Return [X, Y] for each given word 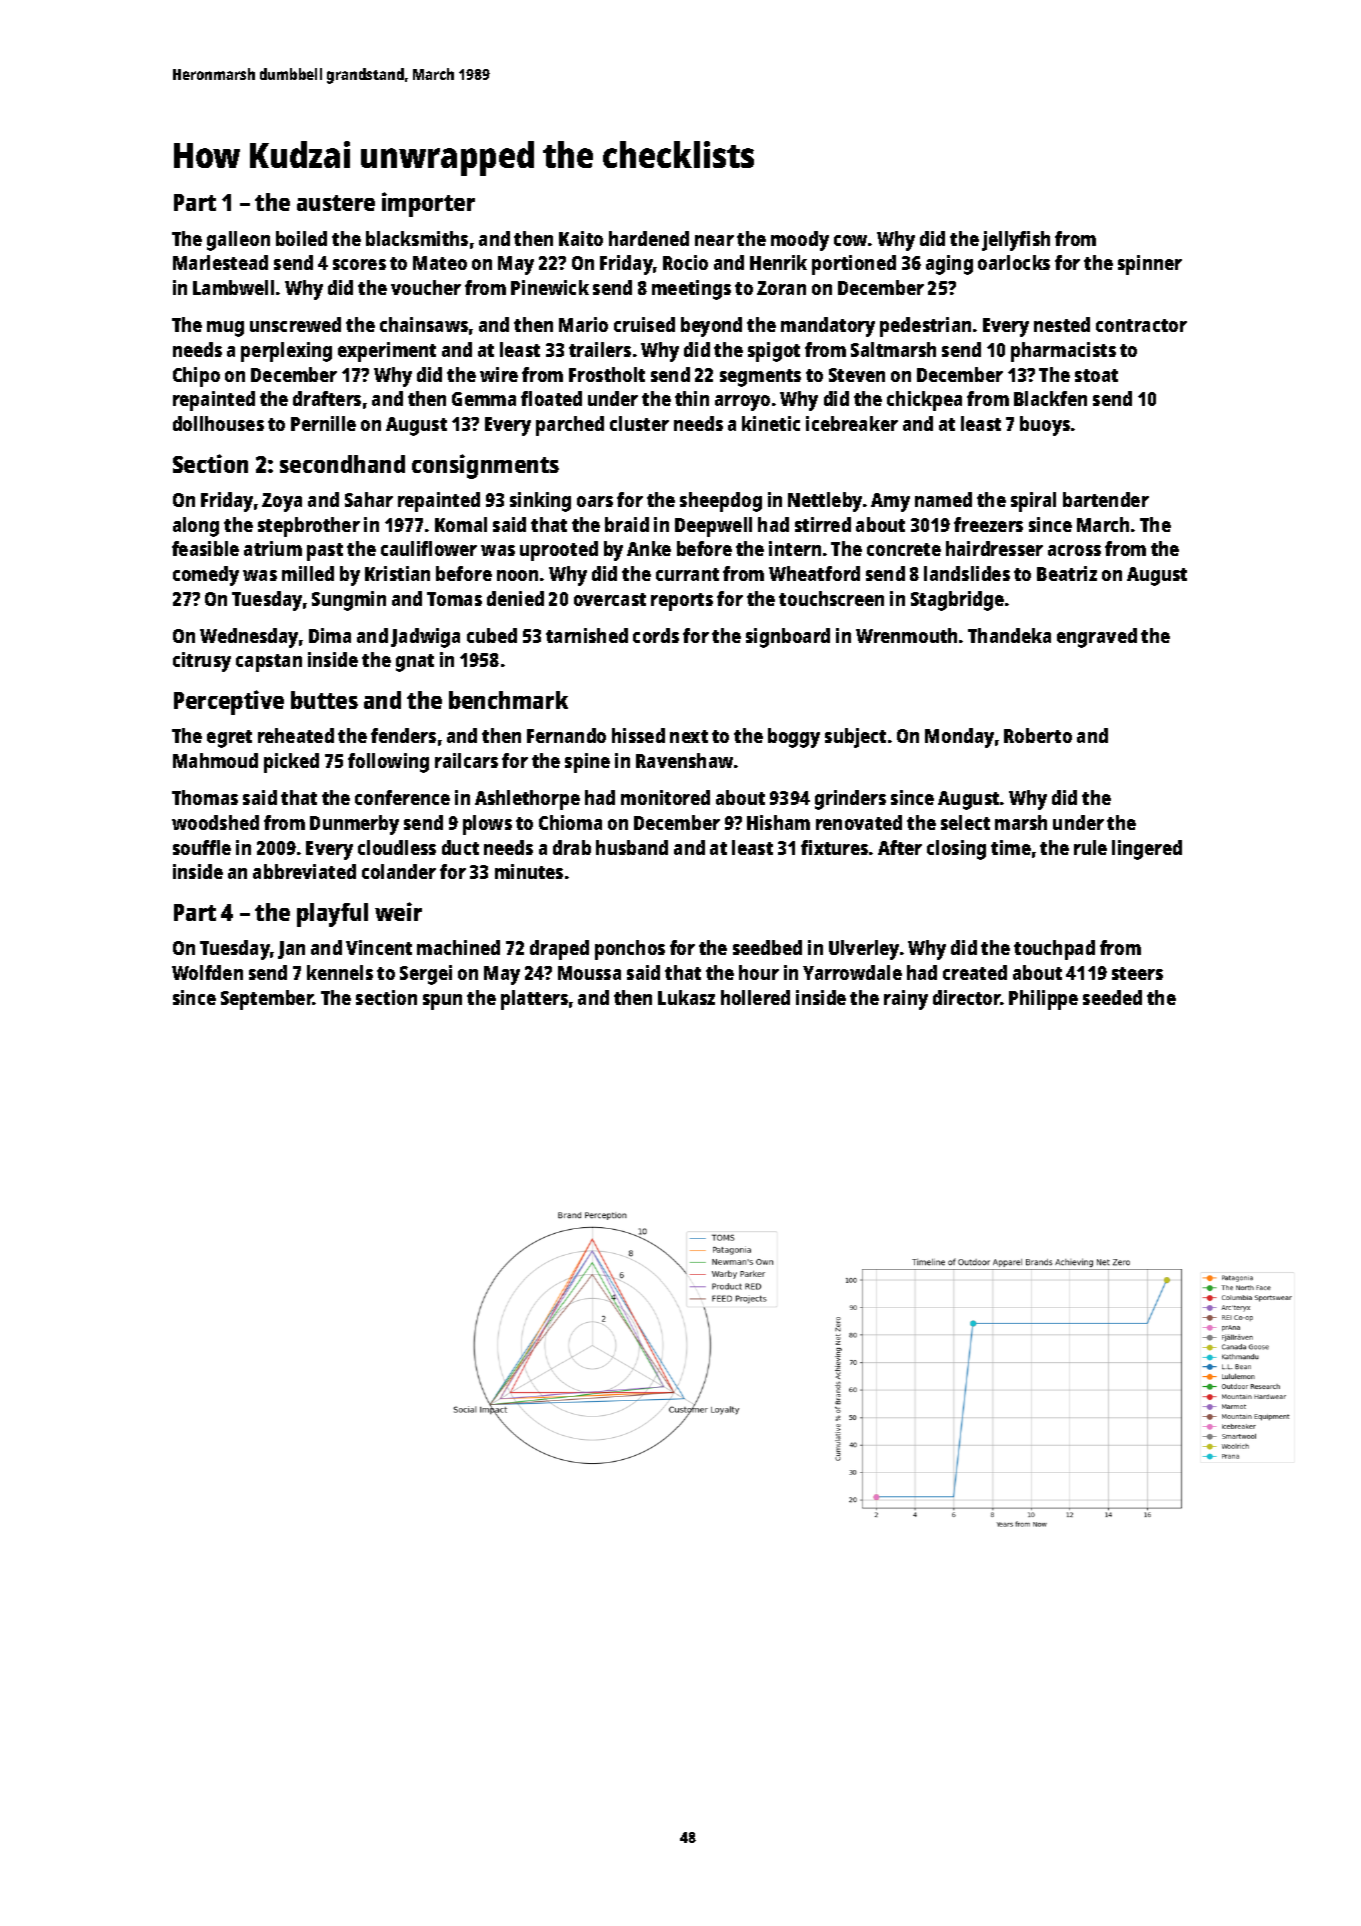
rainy [906, 1000]
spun [442, 1002]
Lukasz [686, 997]
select [965, 822]
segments [760, 378]
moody [800, 241]
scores [359, 264]
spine [587, 763]
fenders [403, 735]
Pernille [323, 423]
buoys [1045, 426]
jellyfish [1016, 241]
